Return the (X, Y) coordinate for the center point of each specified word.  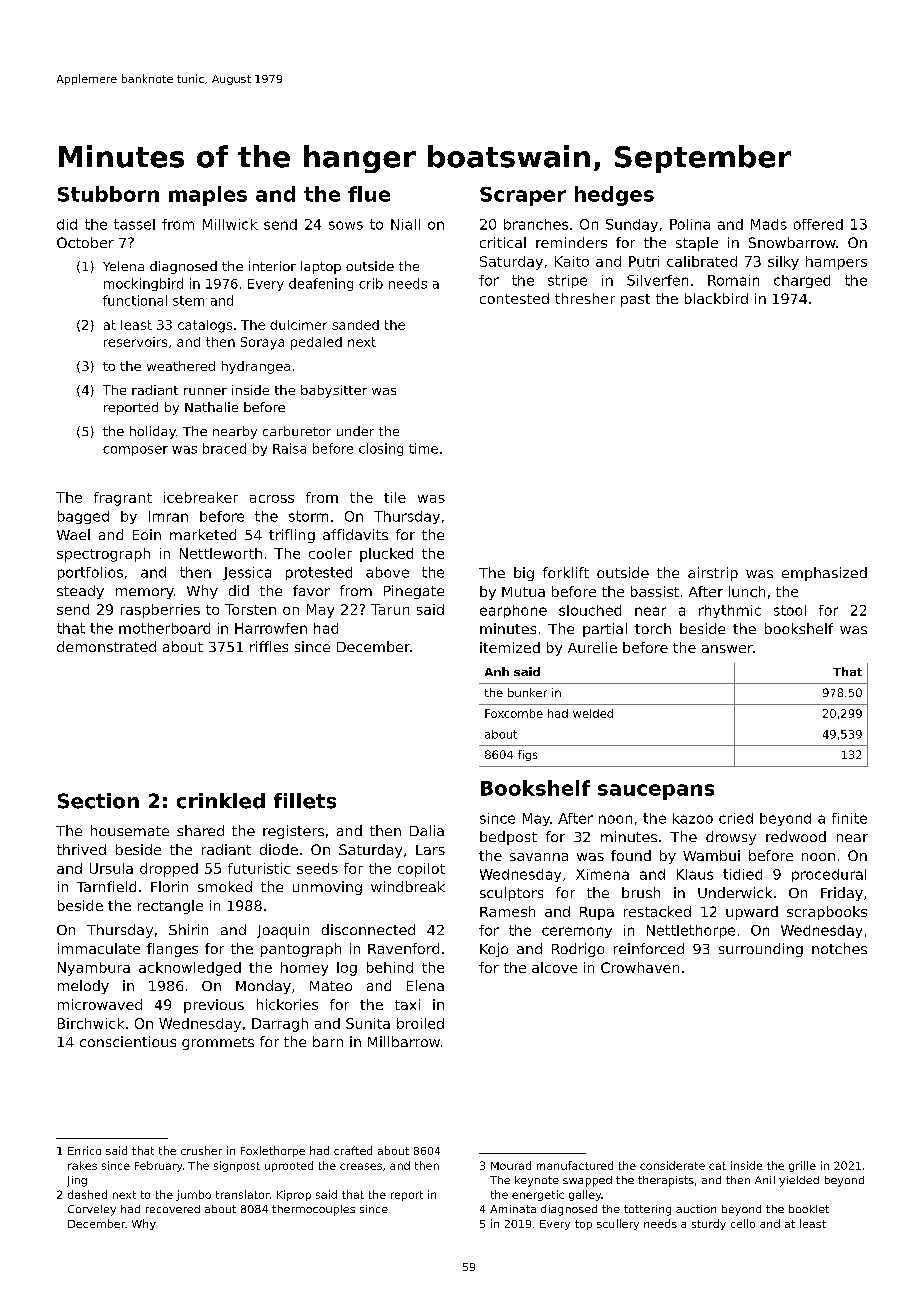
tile (395, 497)
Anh (497, 671)
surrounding (761, 950)
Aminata (513, 1209)
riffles (269, 646)
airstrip (713, 574)
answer (727, 649)
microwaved (100, 1004)
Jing (77, 1181)
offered (818, 224)
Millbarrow (404, 1041)
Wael (73, 534)
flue (369, 194)
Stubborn (108, 194)
